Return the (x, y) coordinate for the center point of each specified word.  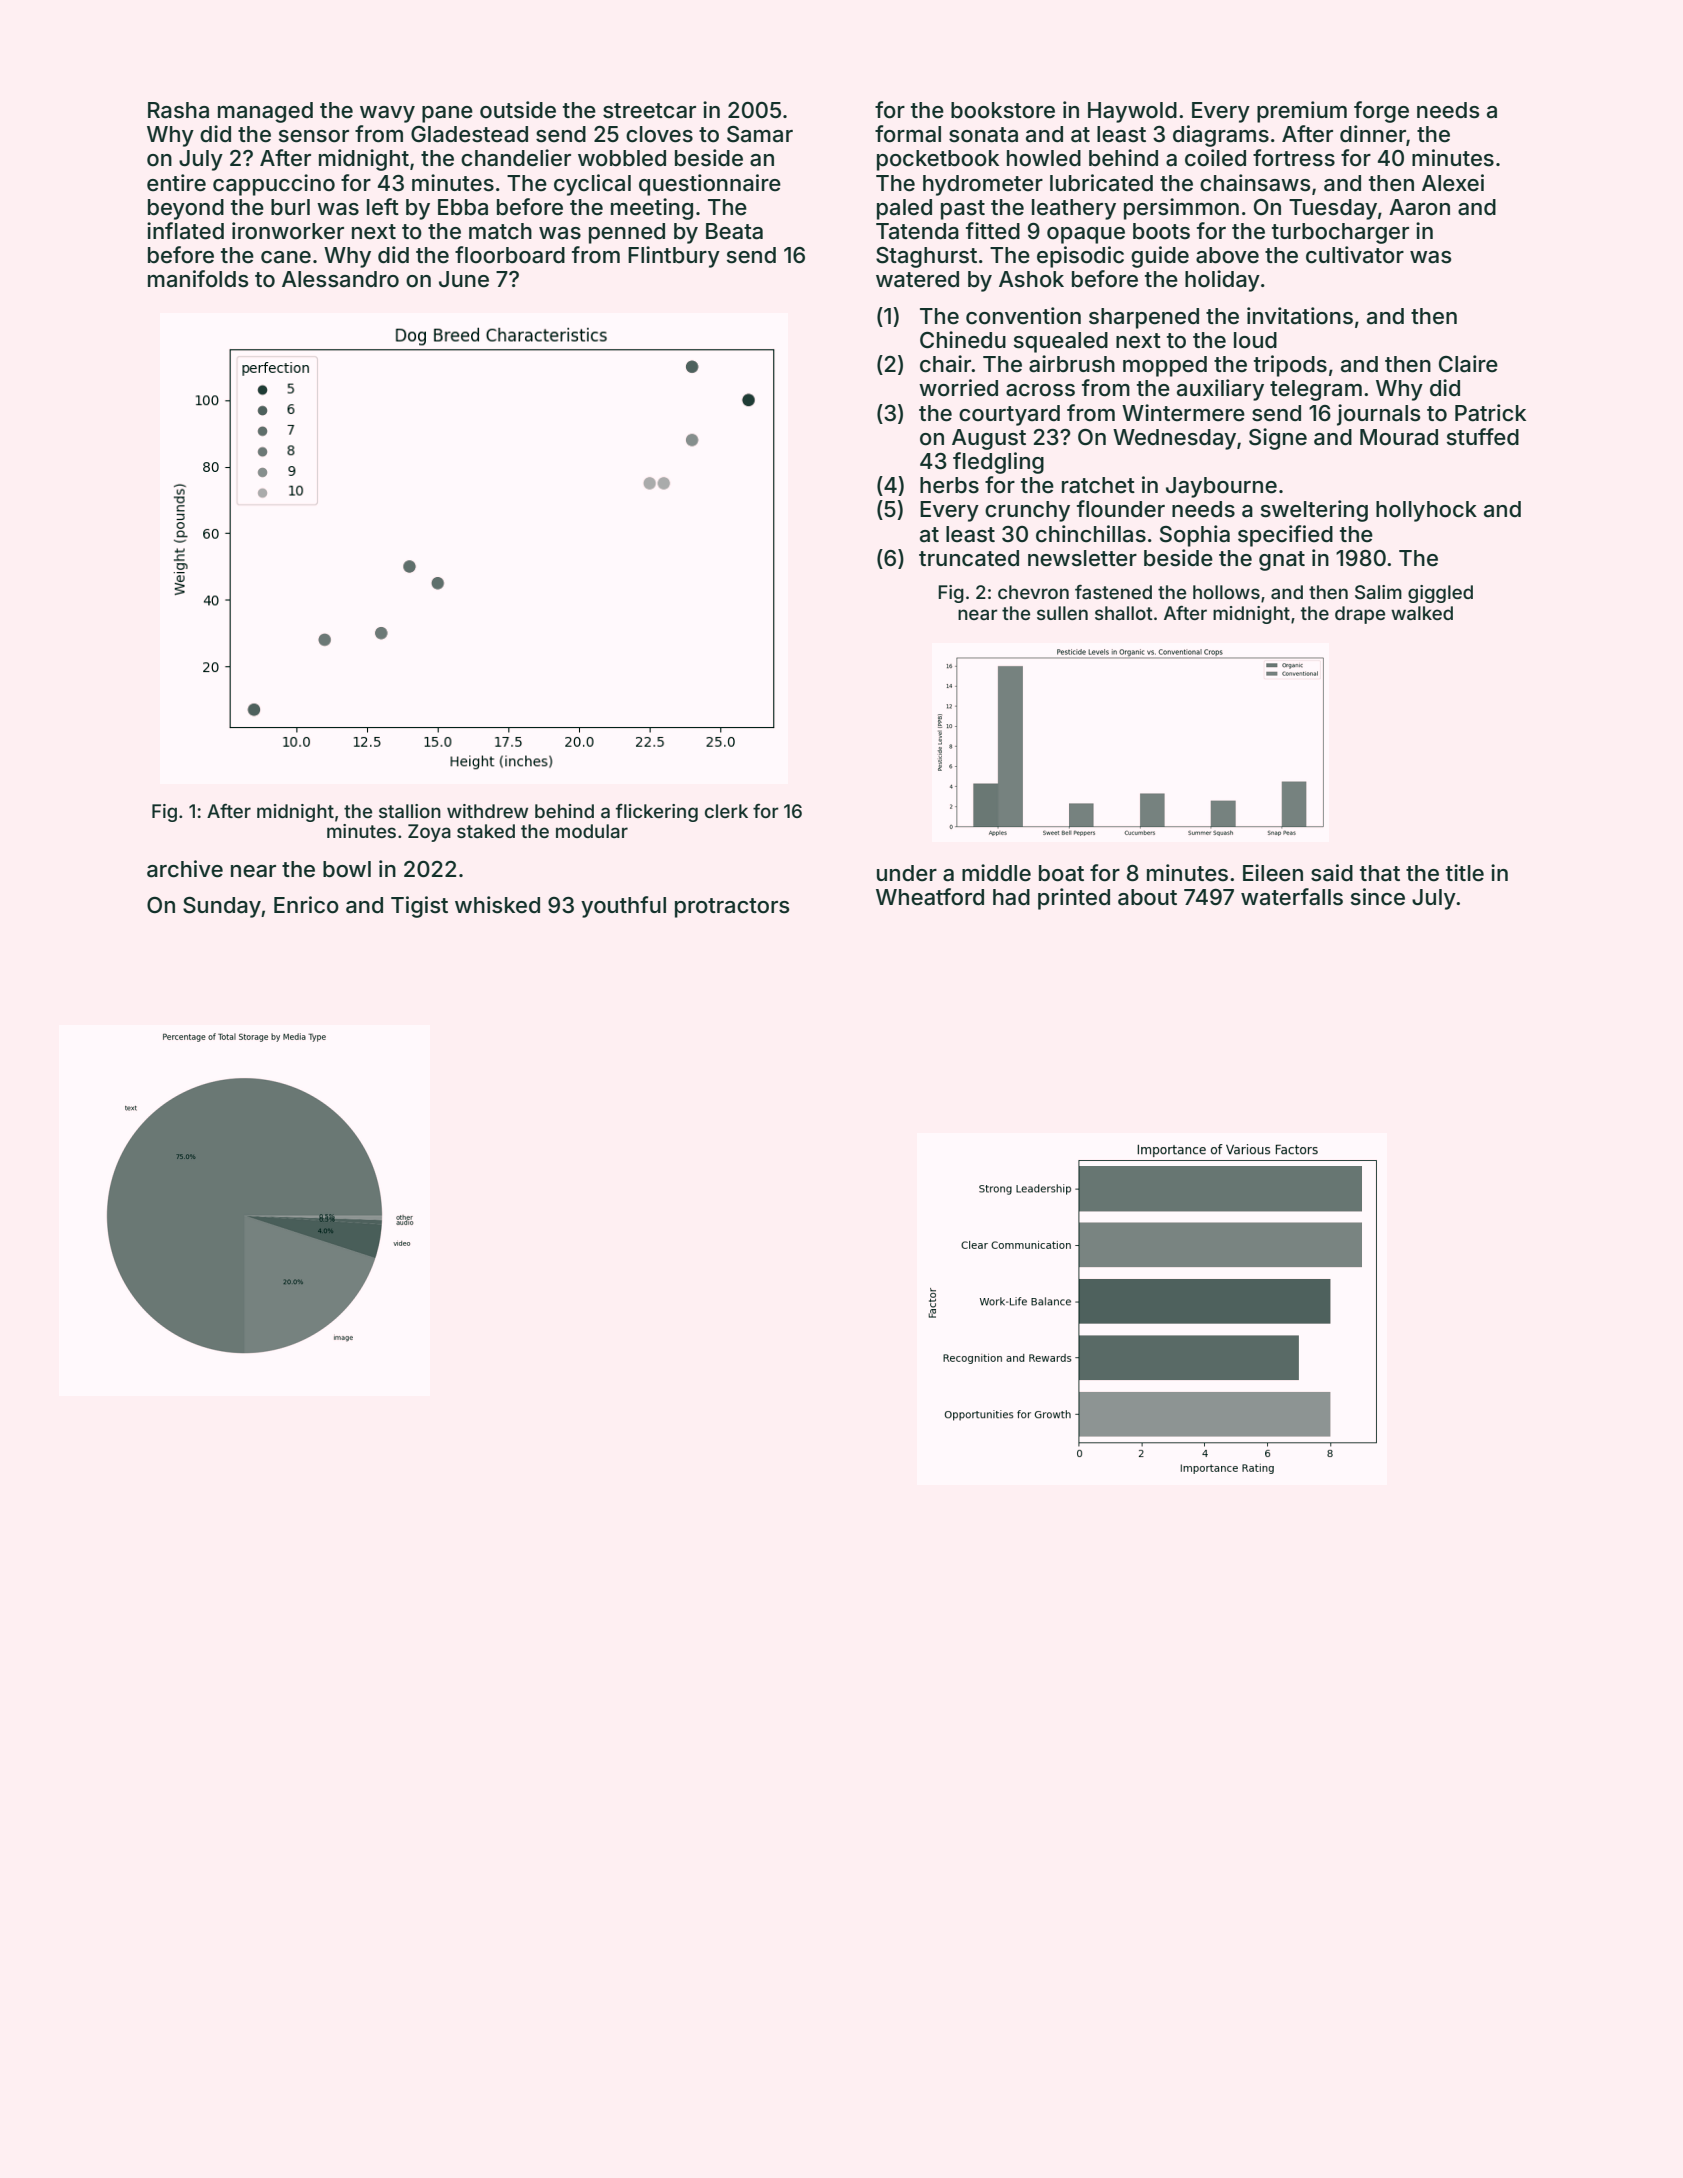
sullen (1062, 613)
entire (176, 183)
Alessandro (340, 279)
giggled (1440, 594)
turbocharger (1340, 233)
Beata (734, 231)
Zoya (429, 833)
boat (1061, 873)
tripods (1290, 366)
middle (996, 873)
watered (917, 279)
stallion (410, 811)
